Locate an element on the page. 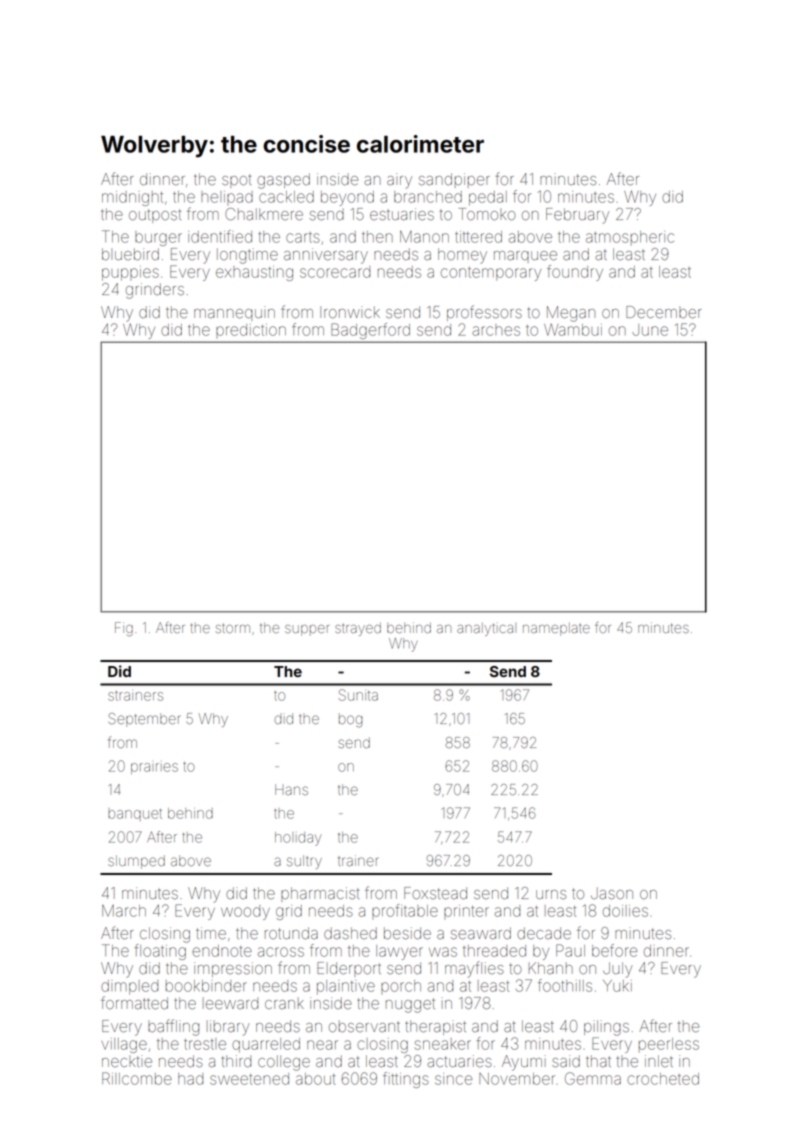  nameplate is located at coordinates (556, 629).
